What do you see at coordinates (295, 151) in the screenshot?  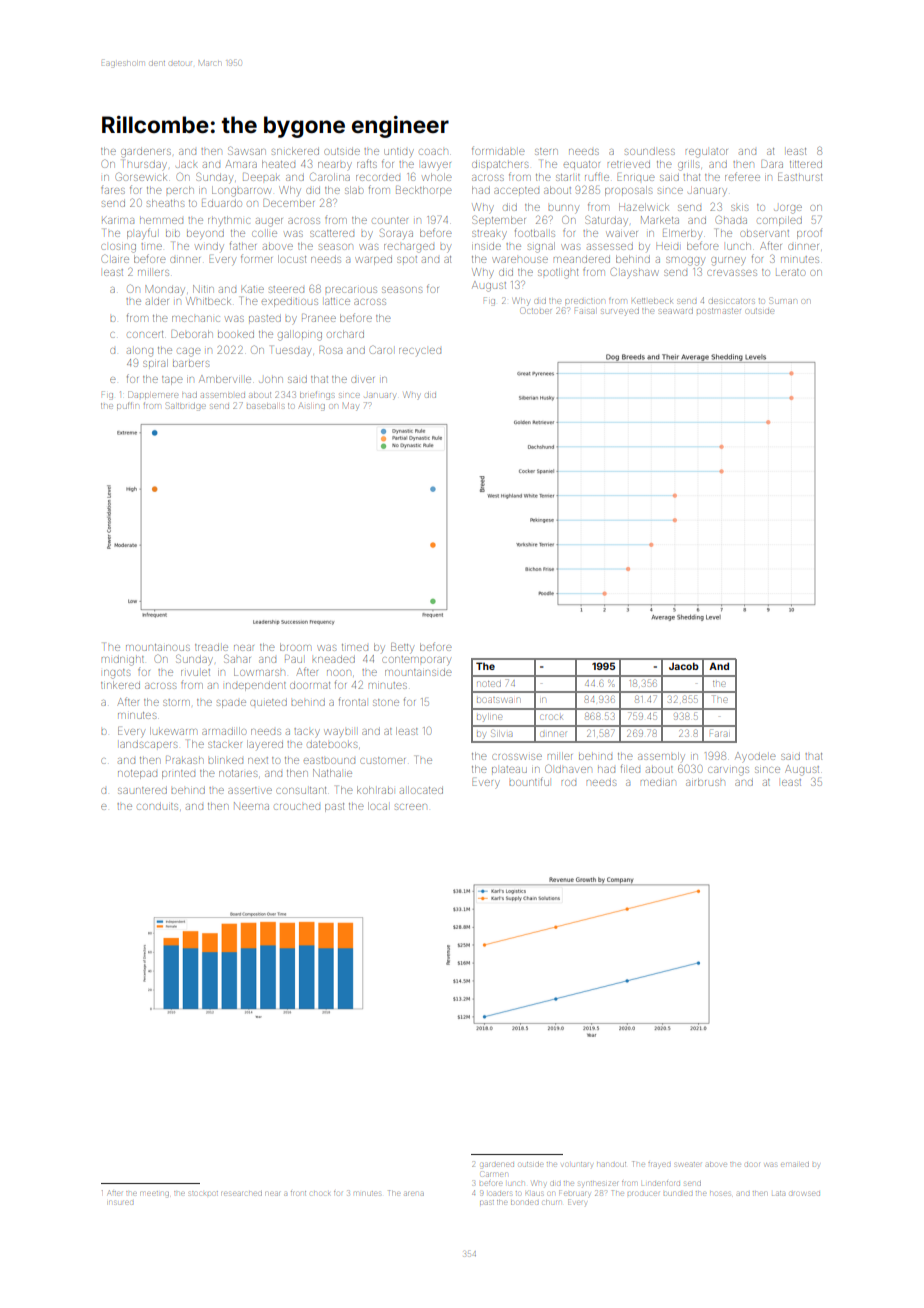 I see `snickered` at bounding box center [295, 151].
